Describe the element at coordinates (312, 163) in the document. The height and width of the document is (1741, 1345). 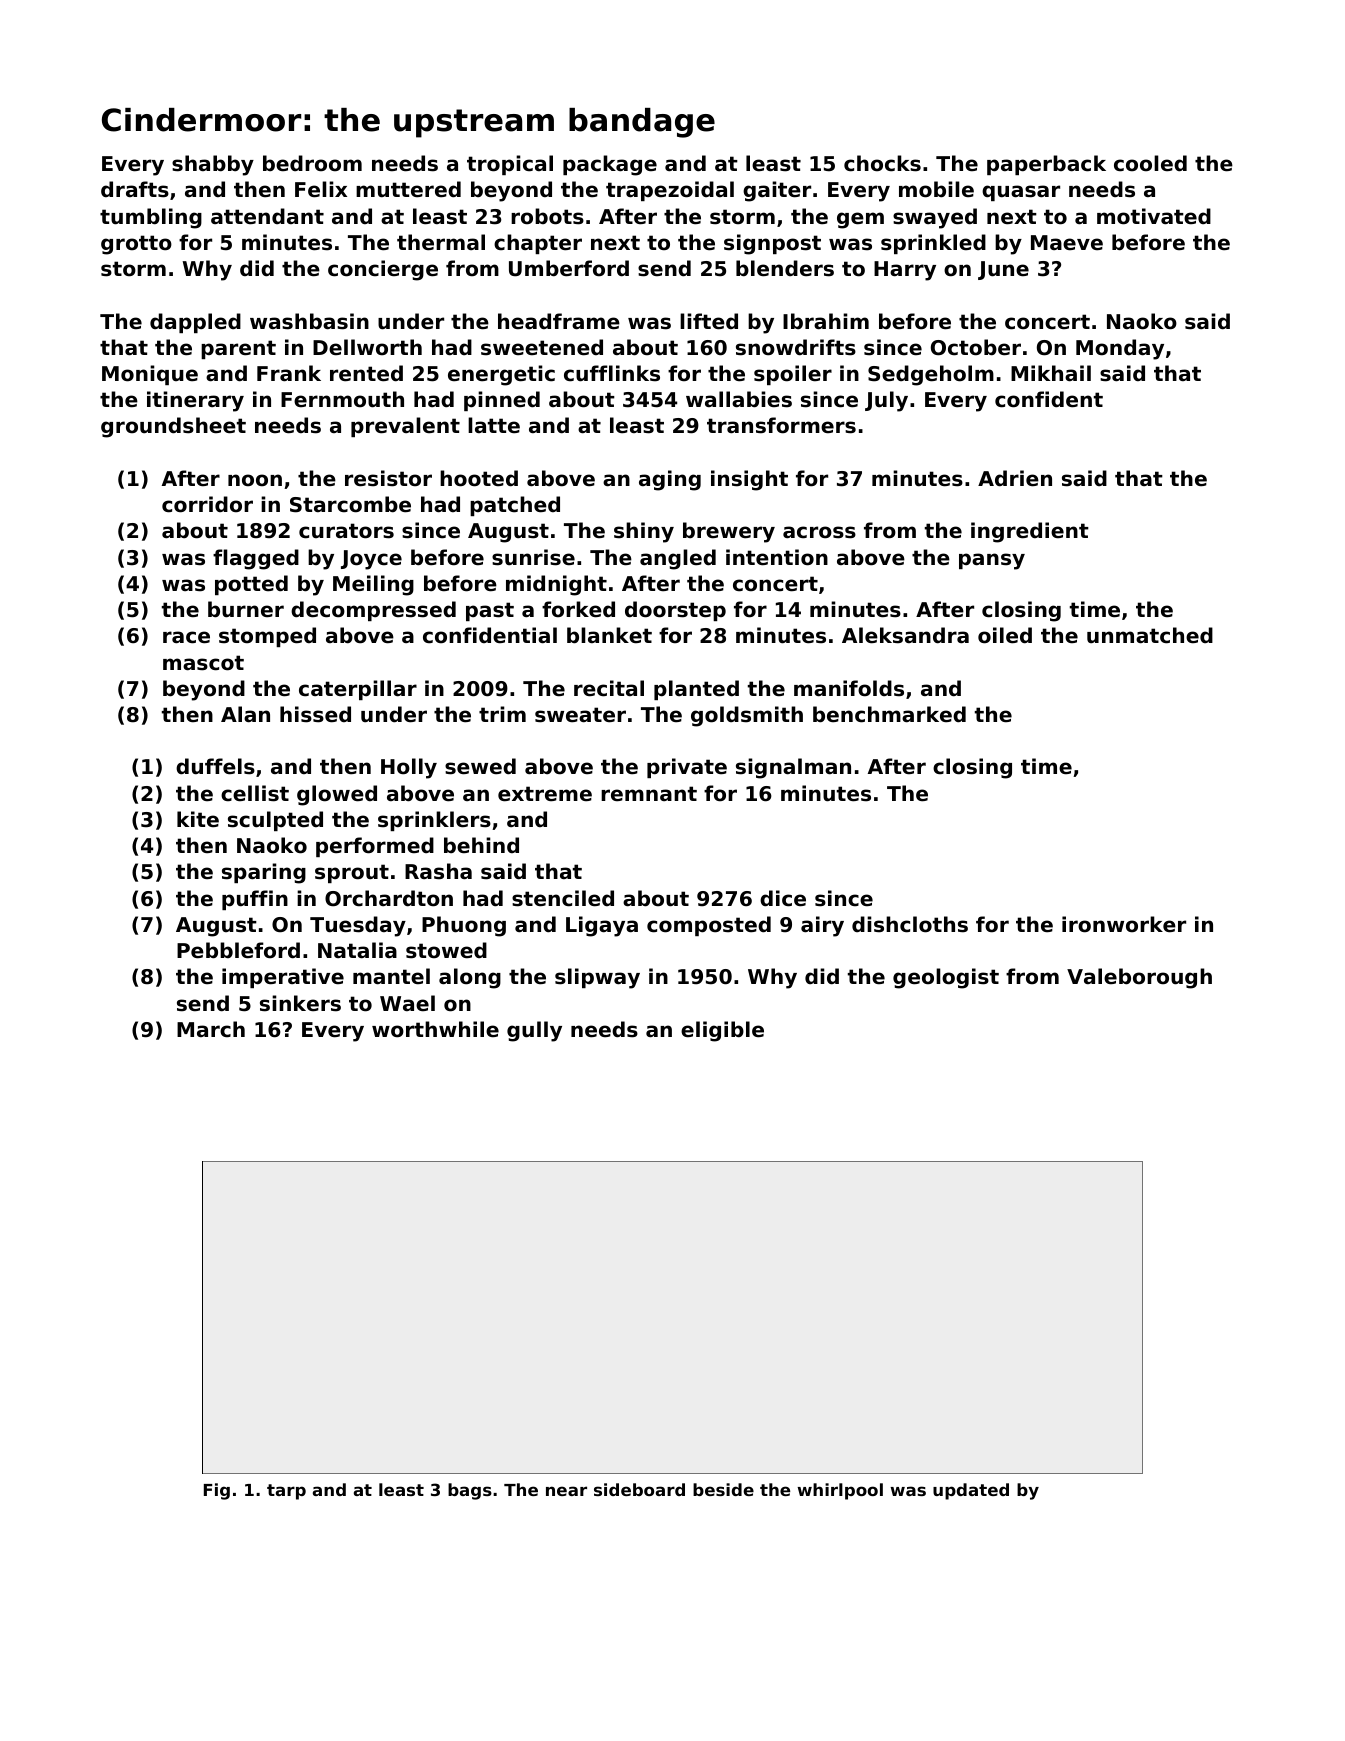
I see `bedroom` at that location.
